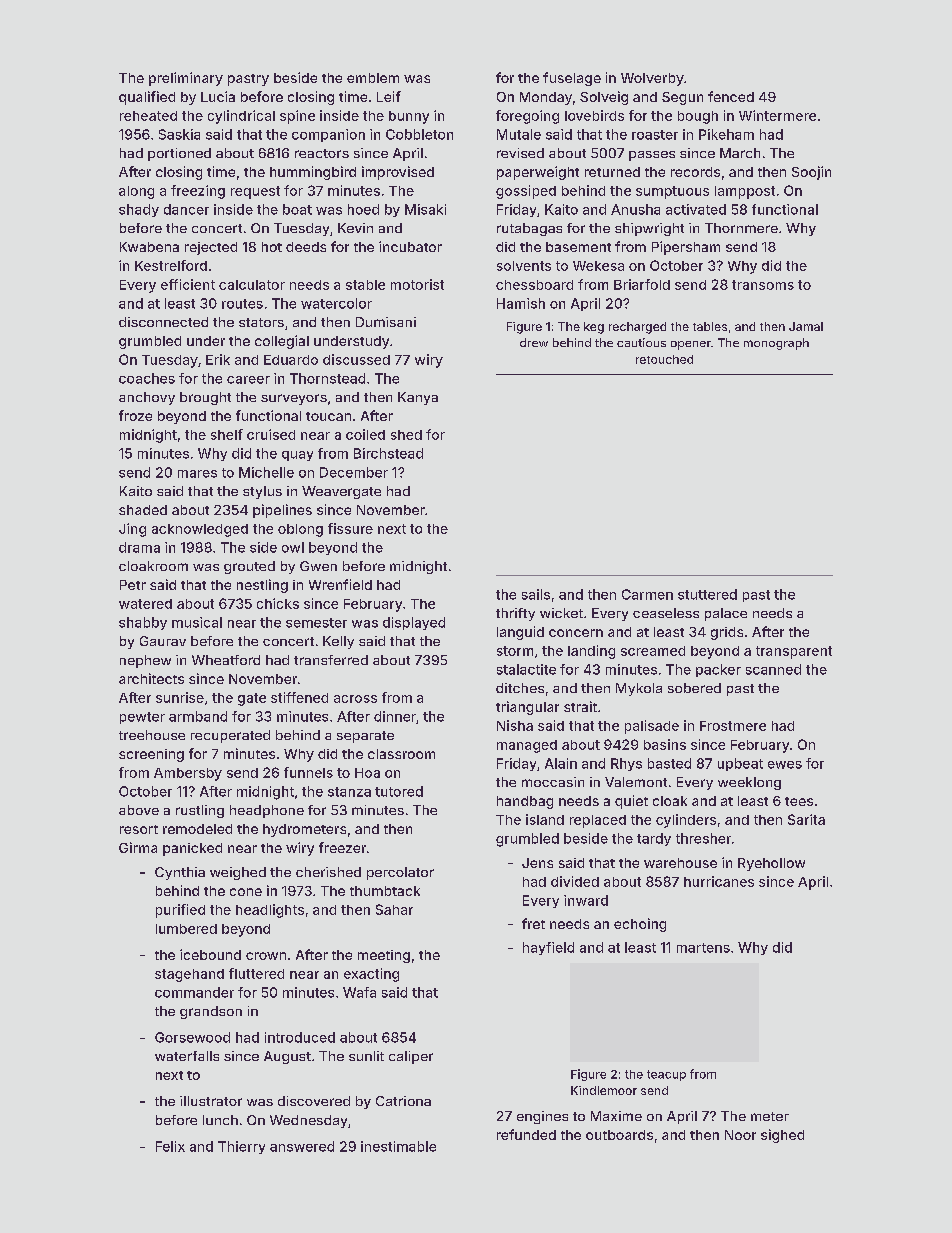 The image size is (952, 1233). Describe the element at coordinates (261, 322) in the page. I see `stators` at that location.
